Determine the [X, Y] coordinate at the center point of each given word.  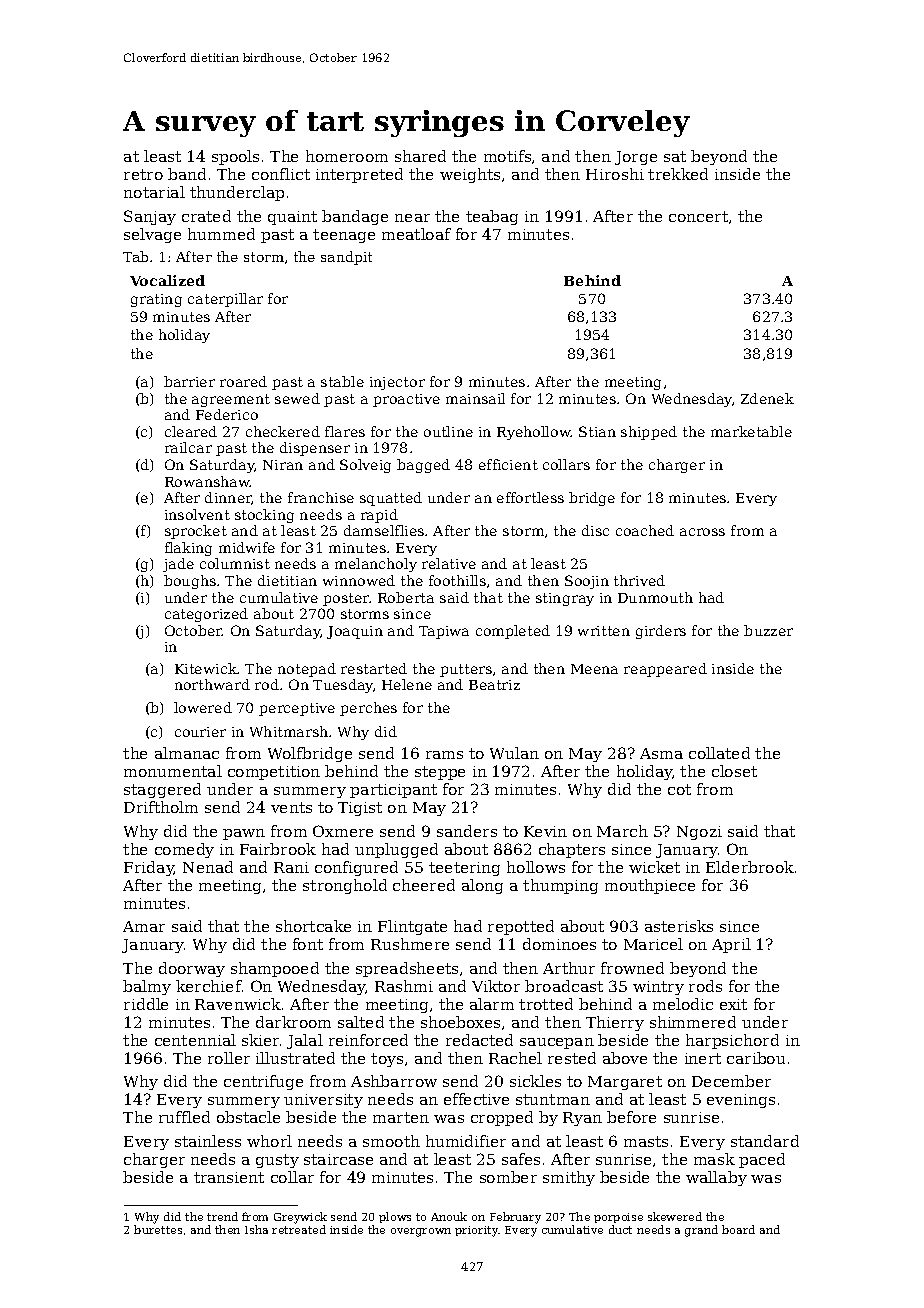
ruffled [184, 1117]
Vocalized [167, 280]
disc [595, 530]
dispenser [315, 449]
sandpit [346, 258]
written [604, 631]
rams [444, 755]
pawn [244, 834]
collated [719, 753]
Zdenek [767, 398]
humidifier [466, 1141]
